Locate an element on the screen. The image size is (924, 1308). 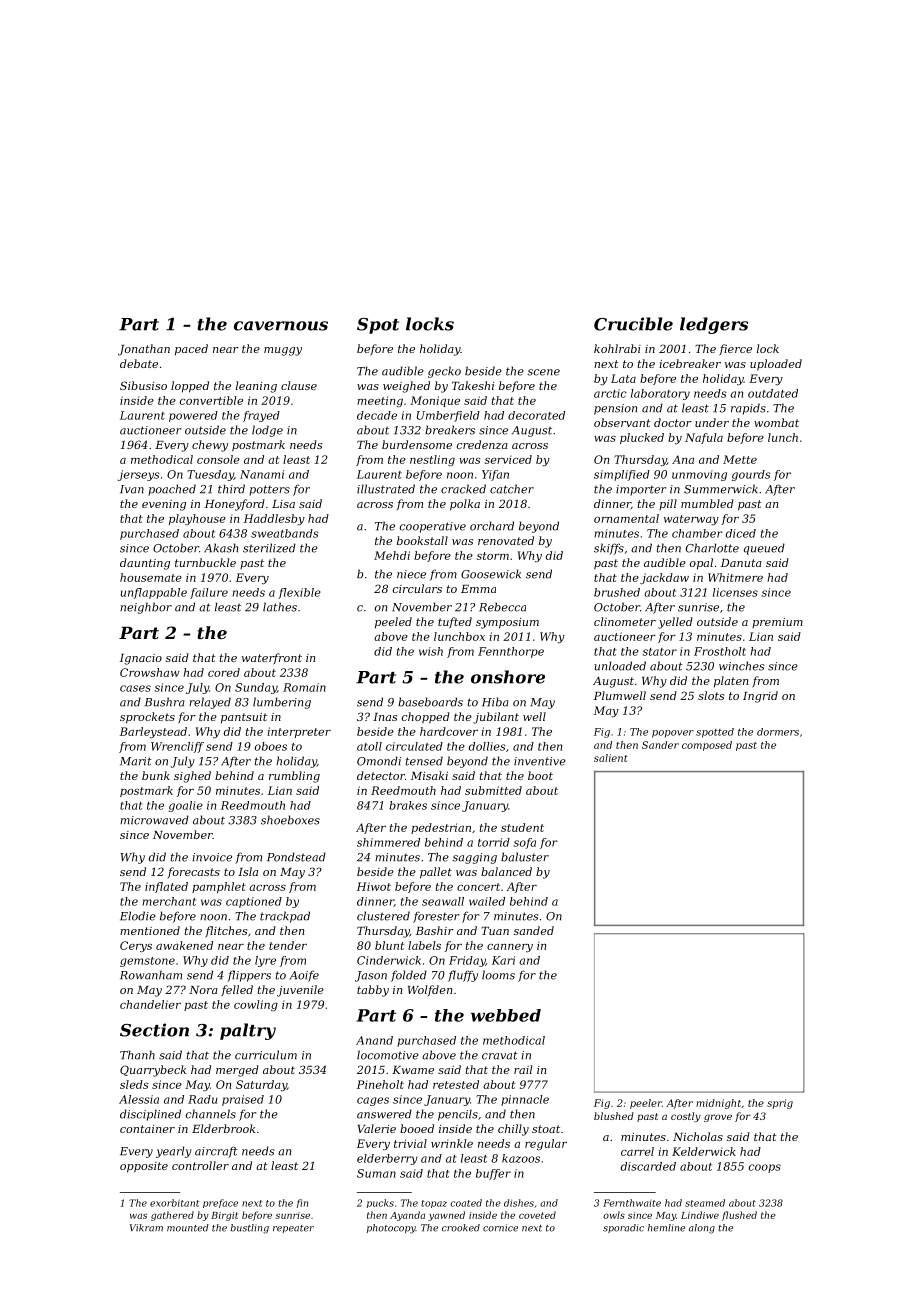
Elderbrook is located at coordinates (223, 1128).
